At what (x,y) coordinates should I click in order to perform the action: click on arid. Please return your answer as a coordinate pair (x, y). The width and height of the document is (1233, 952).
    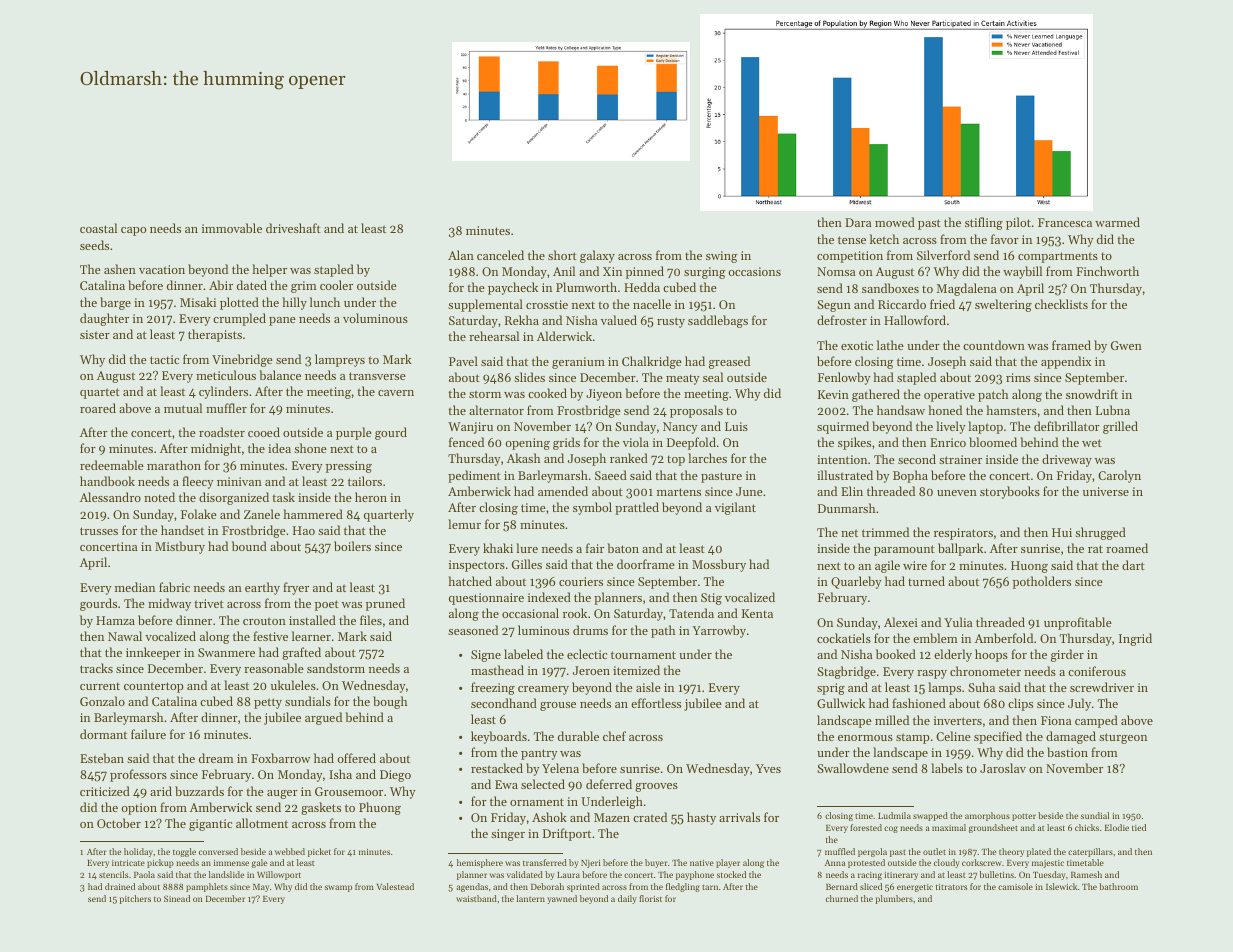
    Looking at the image, I should click on (161, 791).
